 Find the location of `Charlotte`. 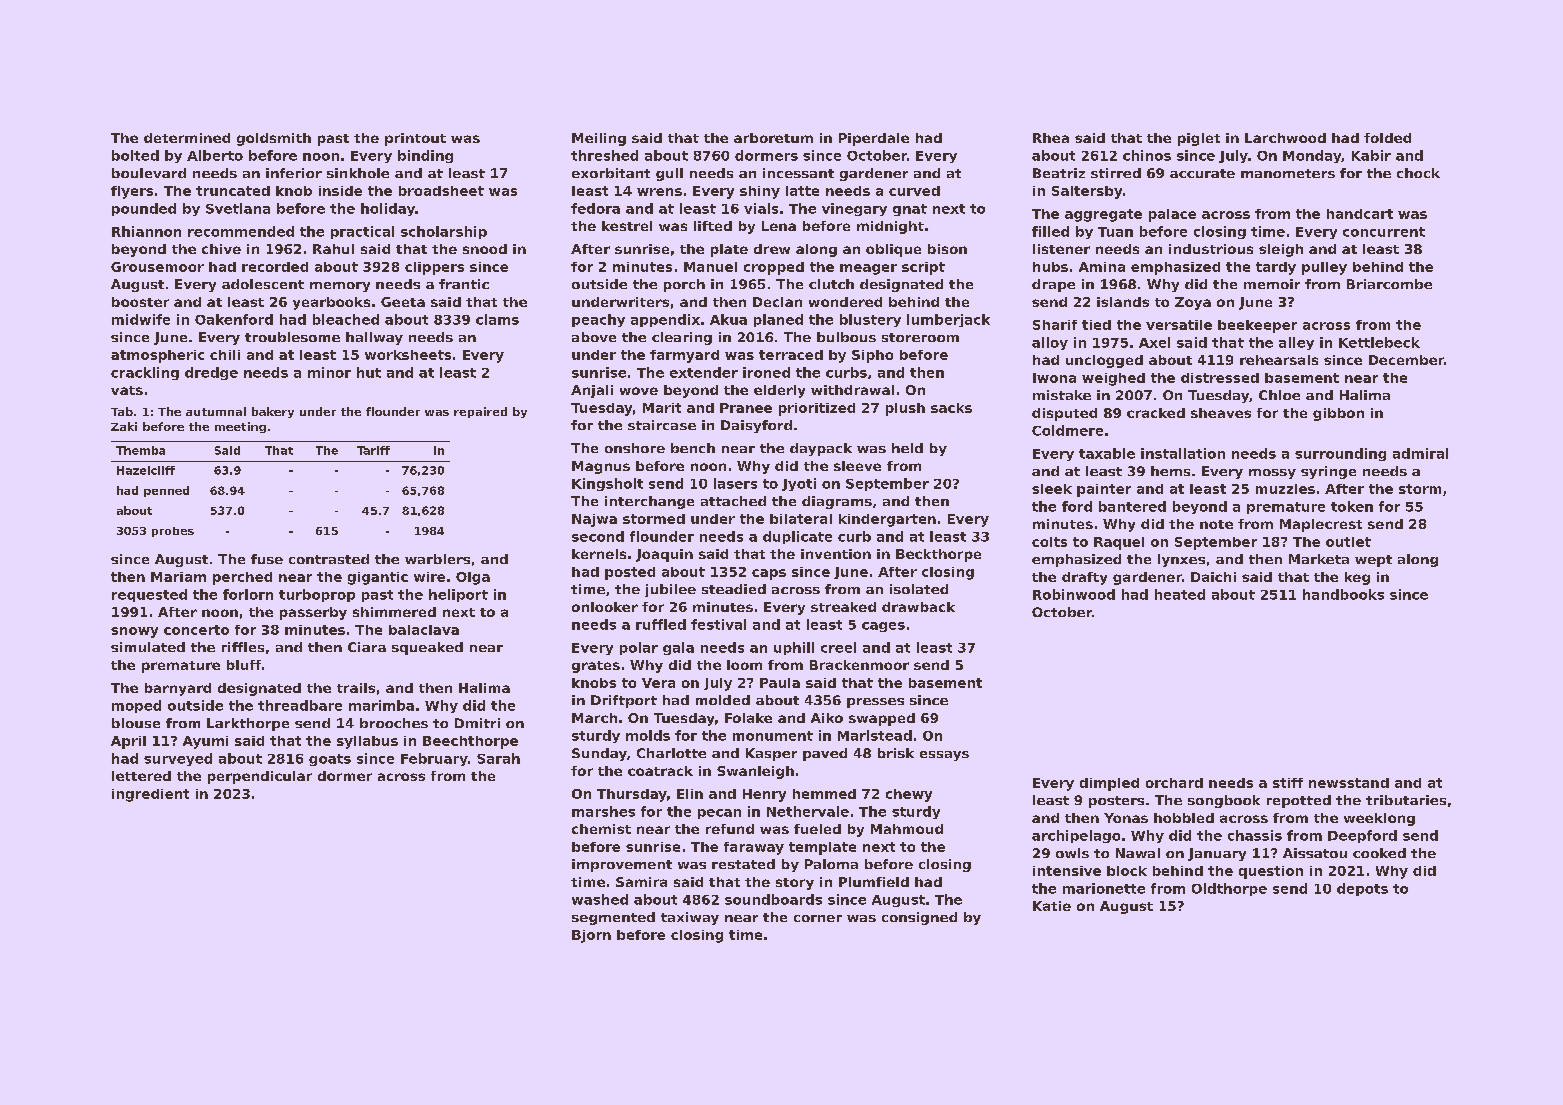

Charlotte is located at coordinates (671, 753).
